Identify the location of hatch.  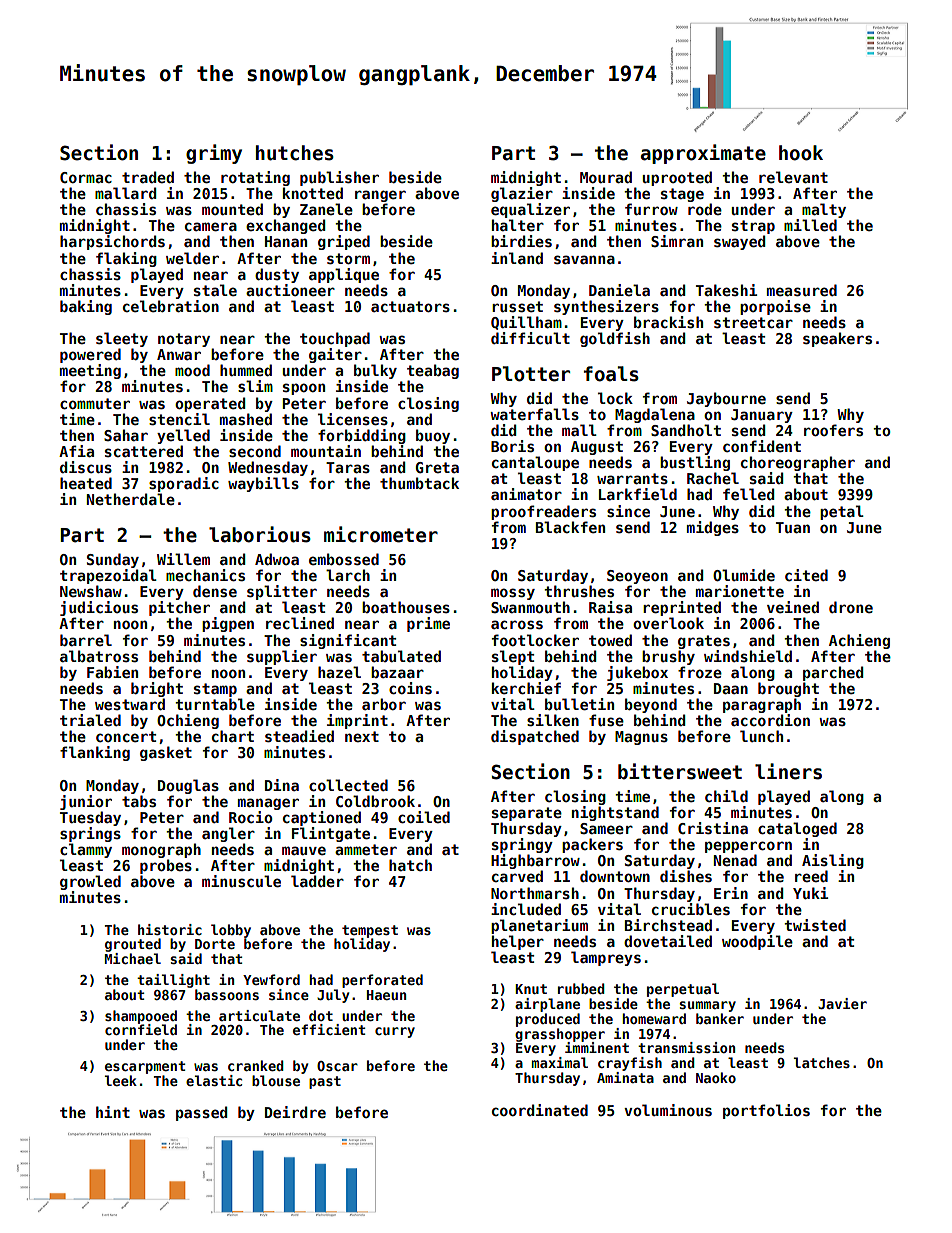
(410, 865).
